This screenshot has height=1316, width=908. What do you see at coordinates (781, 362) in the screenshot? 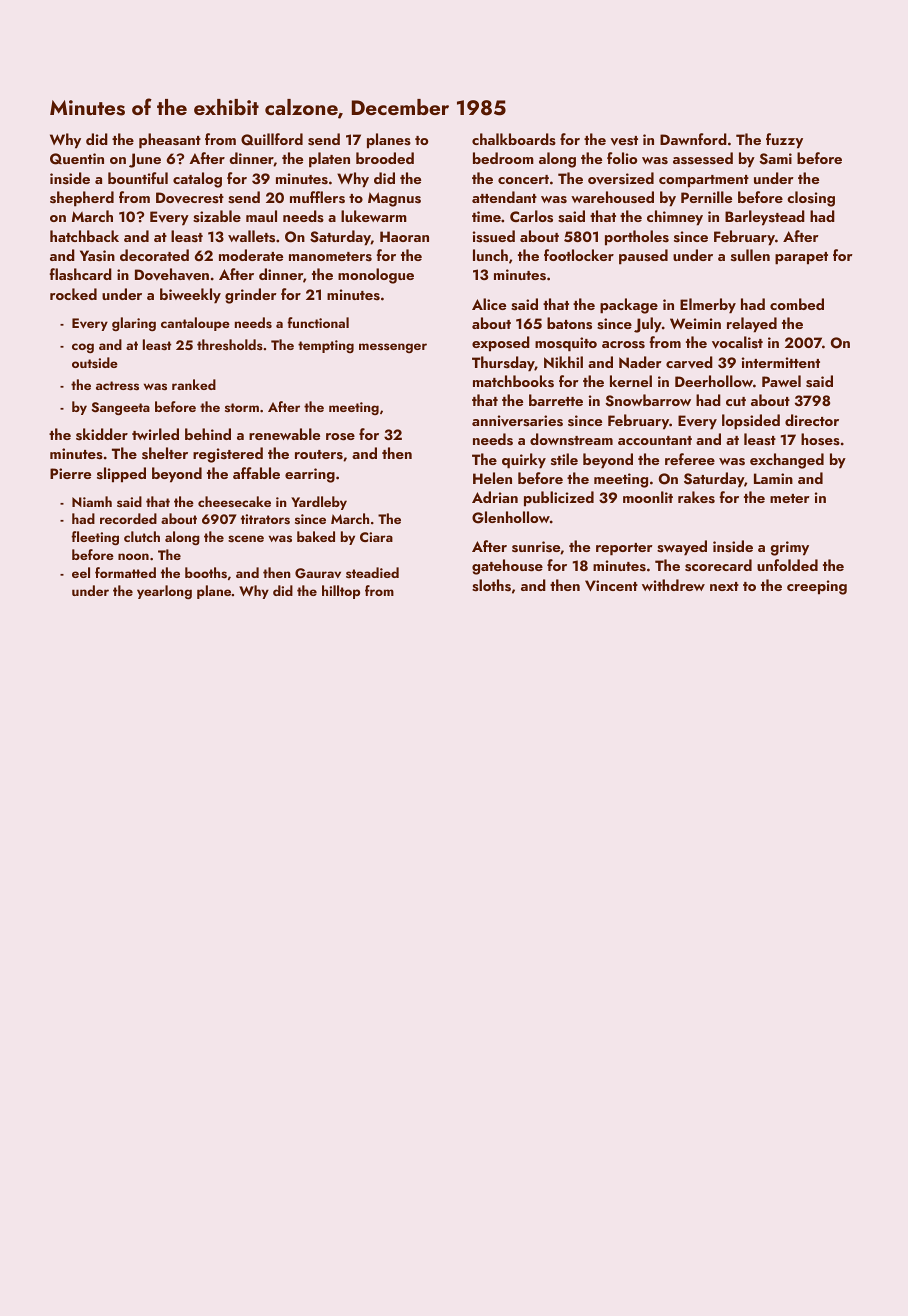
I see `intermittent` at bounding box center [781, 362].
